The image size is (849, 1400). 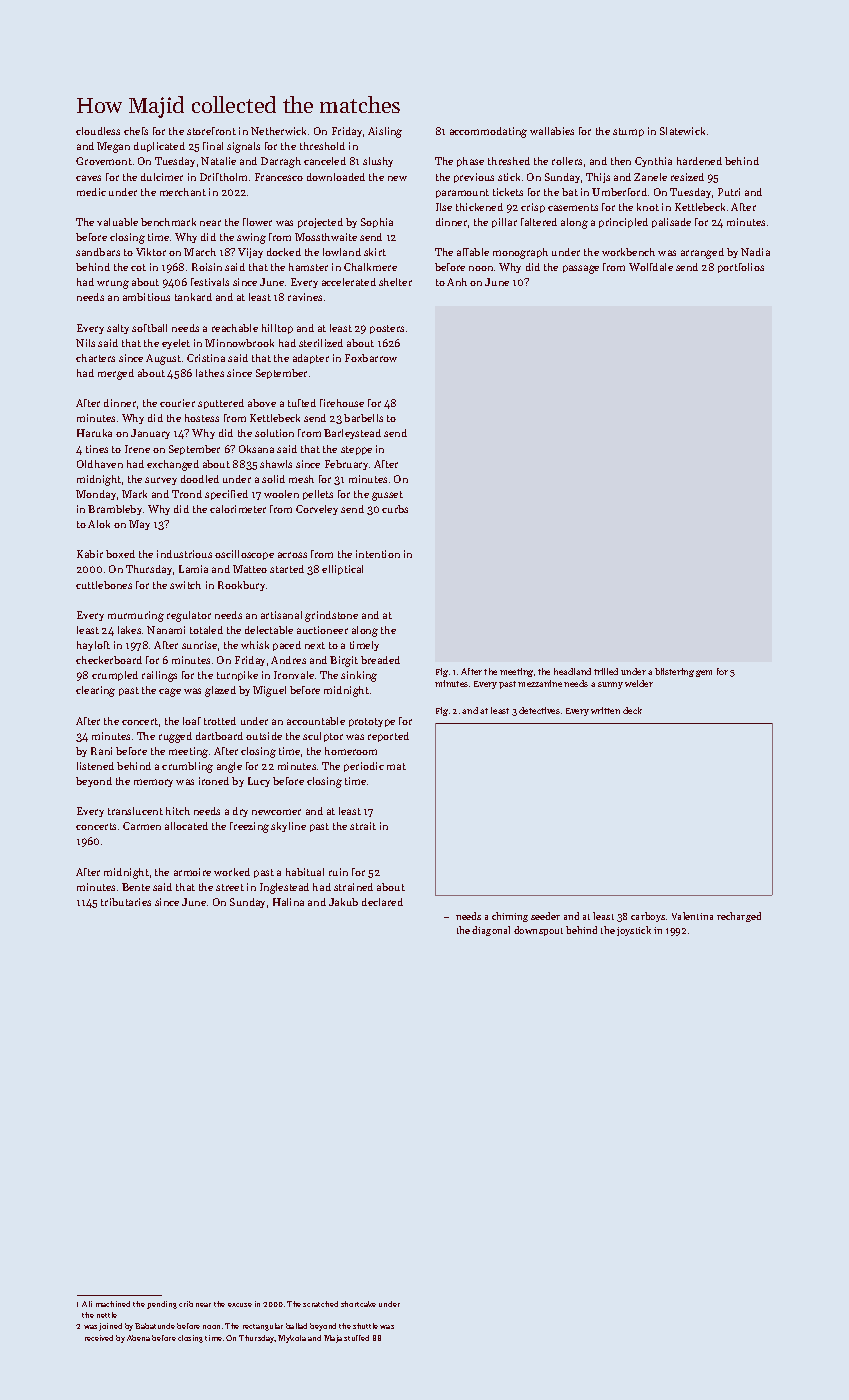 I want to click on Netherwick, so click(x=278, y=131).
